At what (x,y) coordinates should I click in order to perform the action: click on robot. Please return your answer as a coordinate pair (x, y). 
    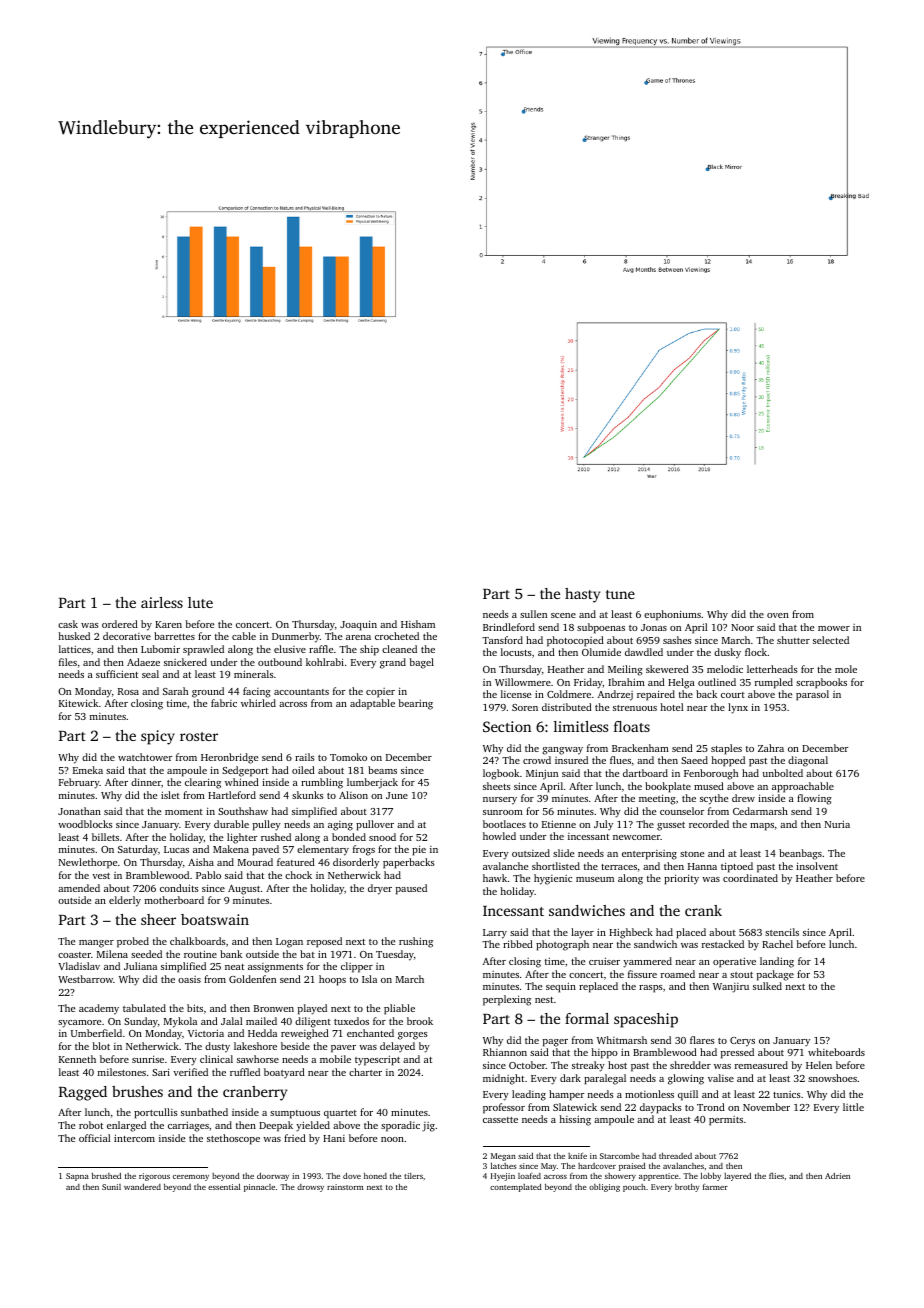
    Looking at the image, I should click on (91, 1125).
